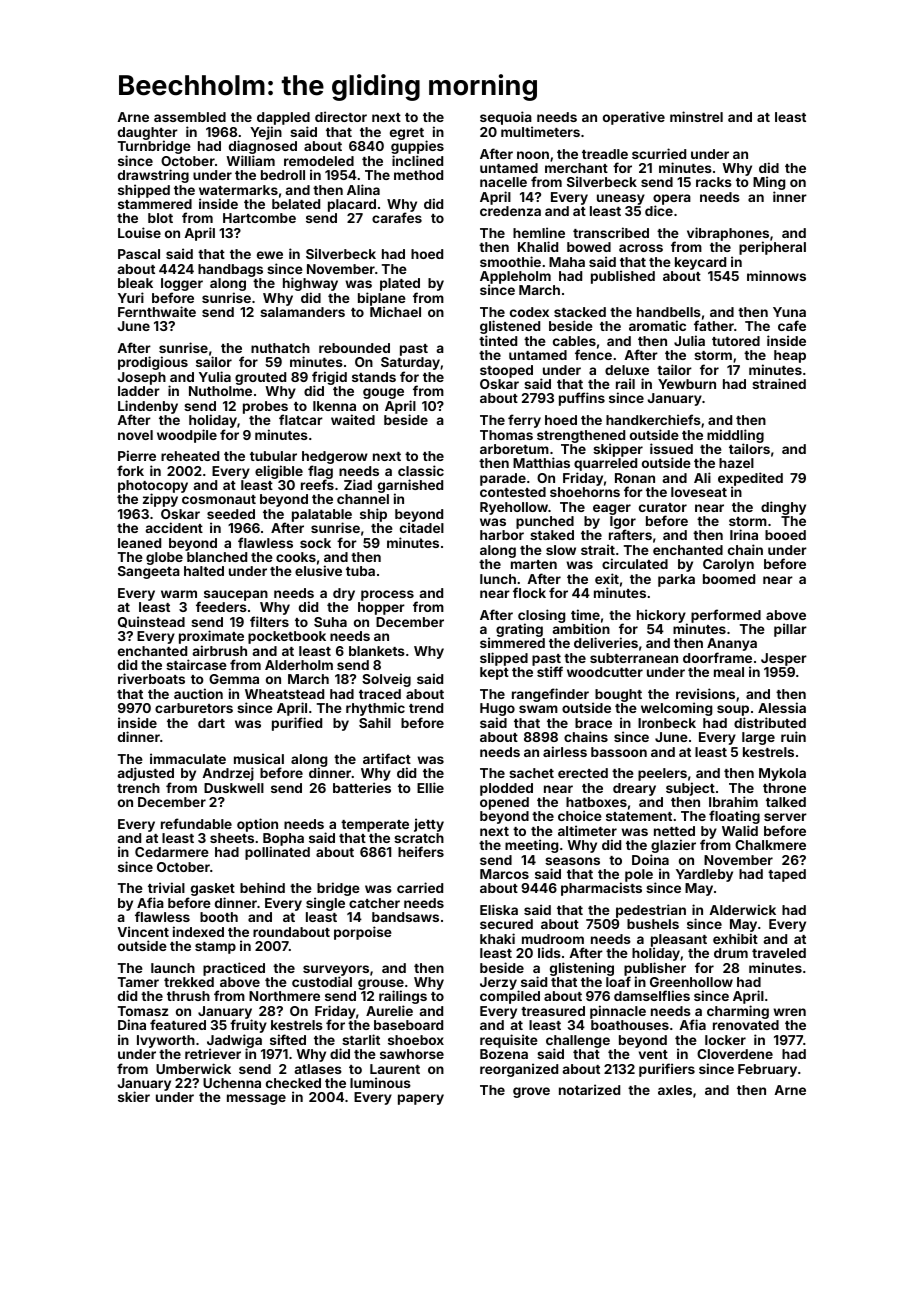  What do you see at coordinates (190, 117) in the screenshot?
I see `assembled` at bounding box center [190, 117].
